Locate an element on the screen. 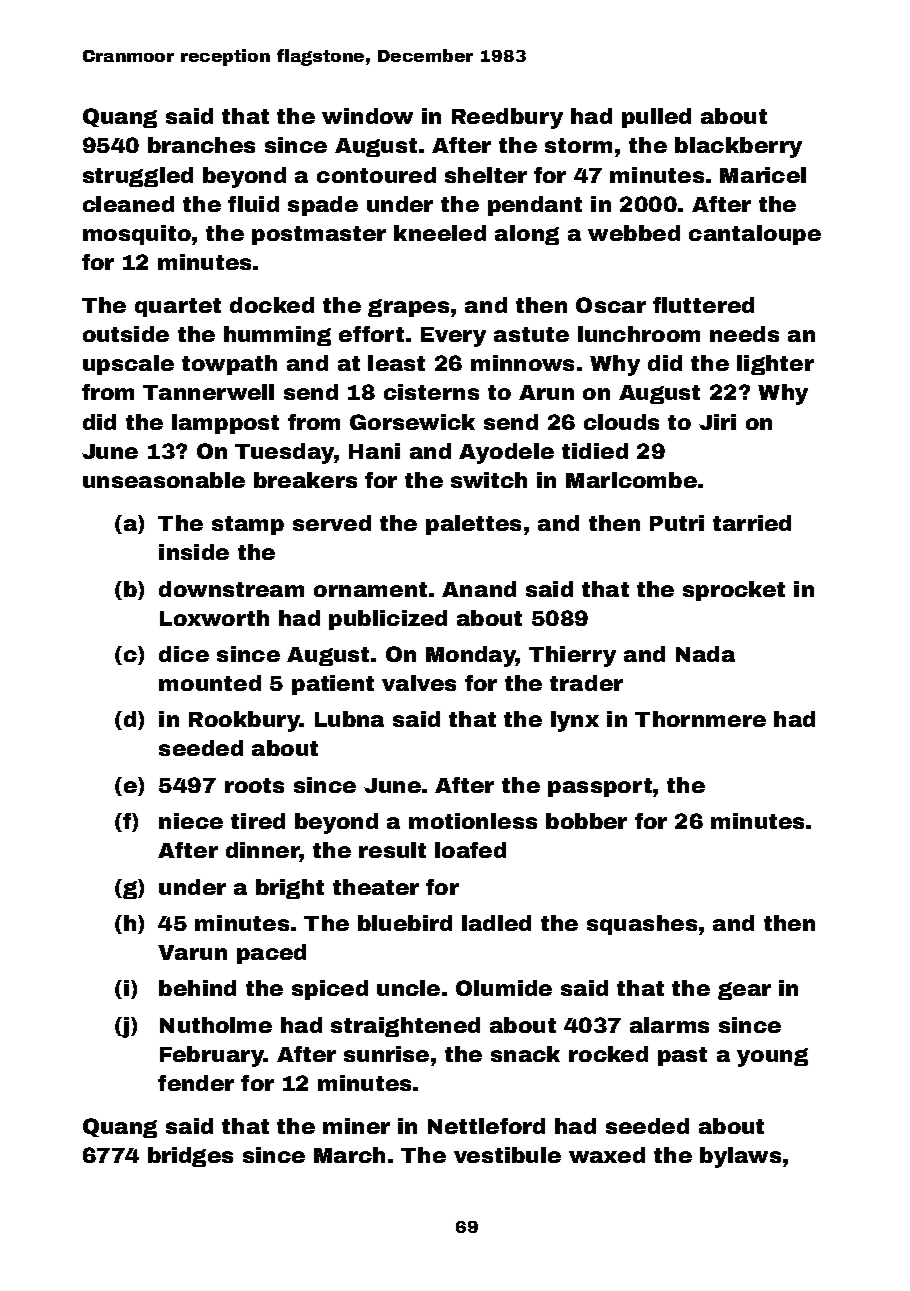 The width and height of the screenshot is (910, 1291). dice is located at coordinates (184, 654).
